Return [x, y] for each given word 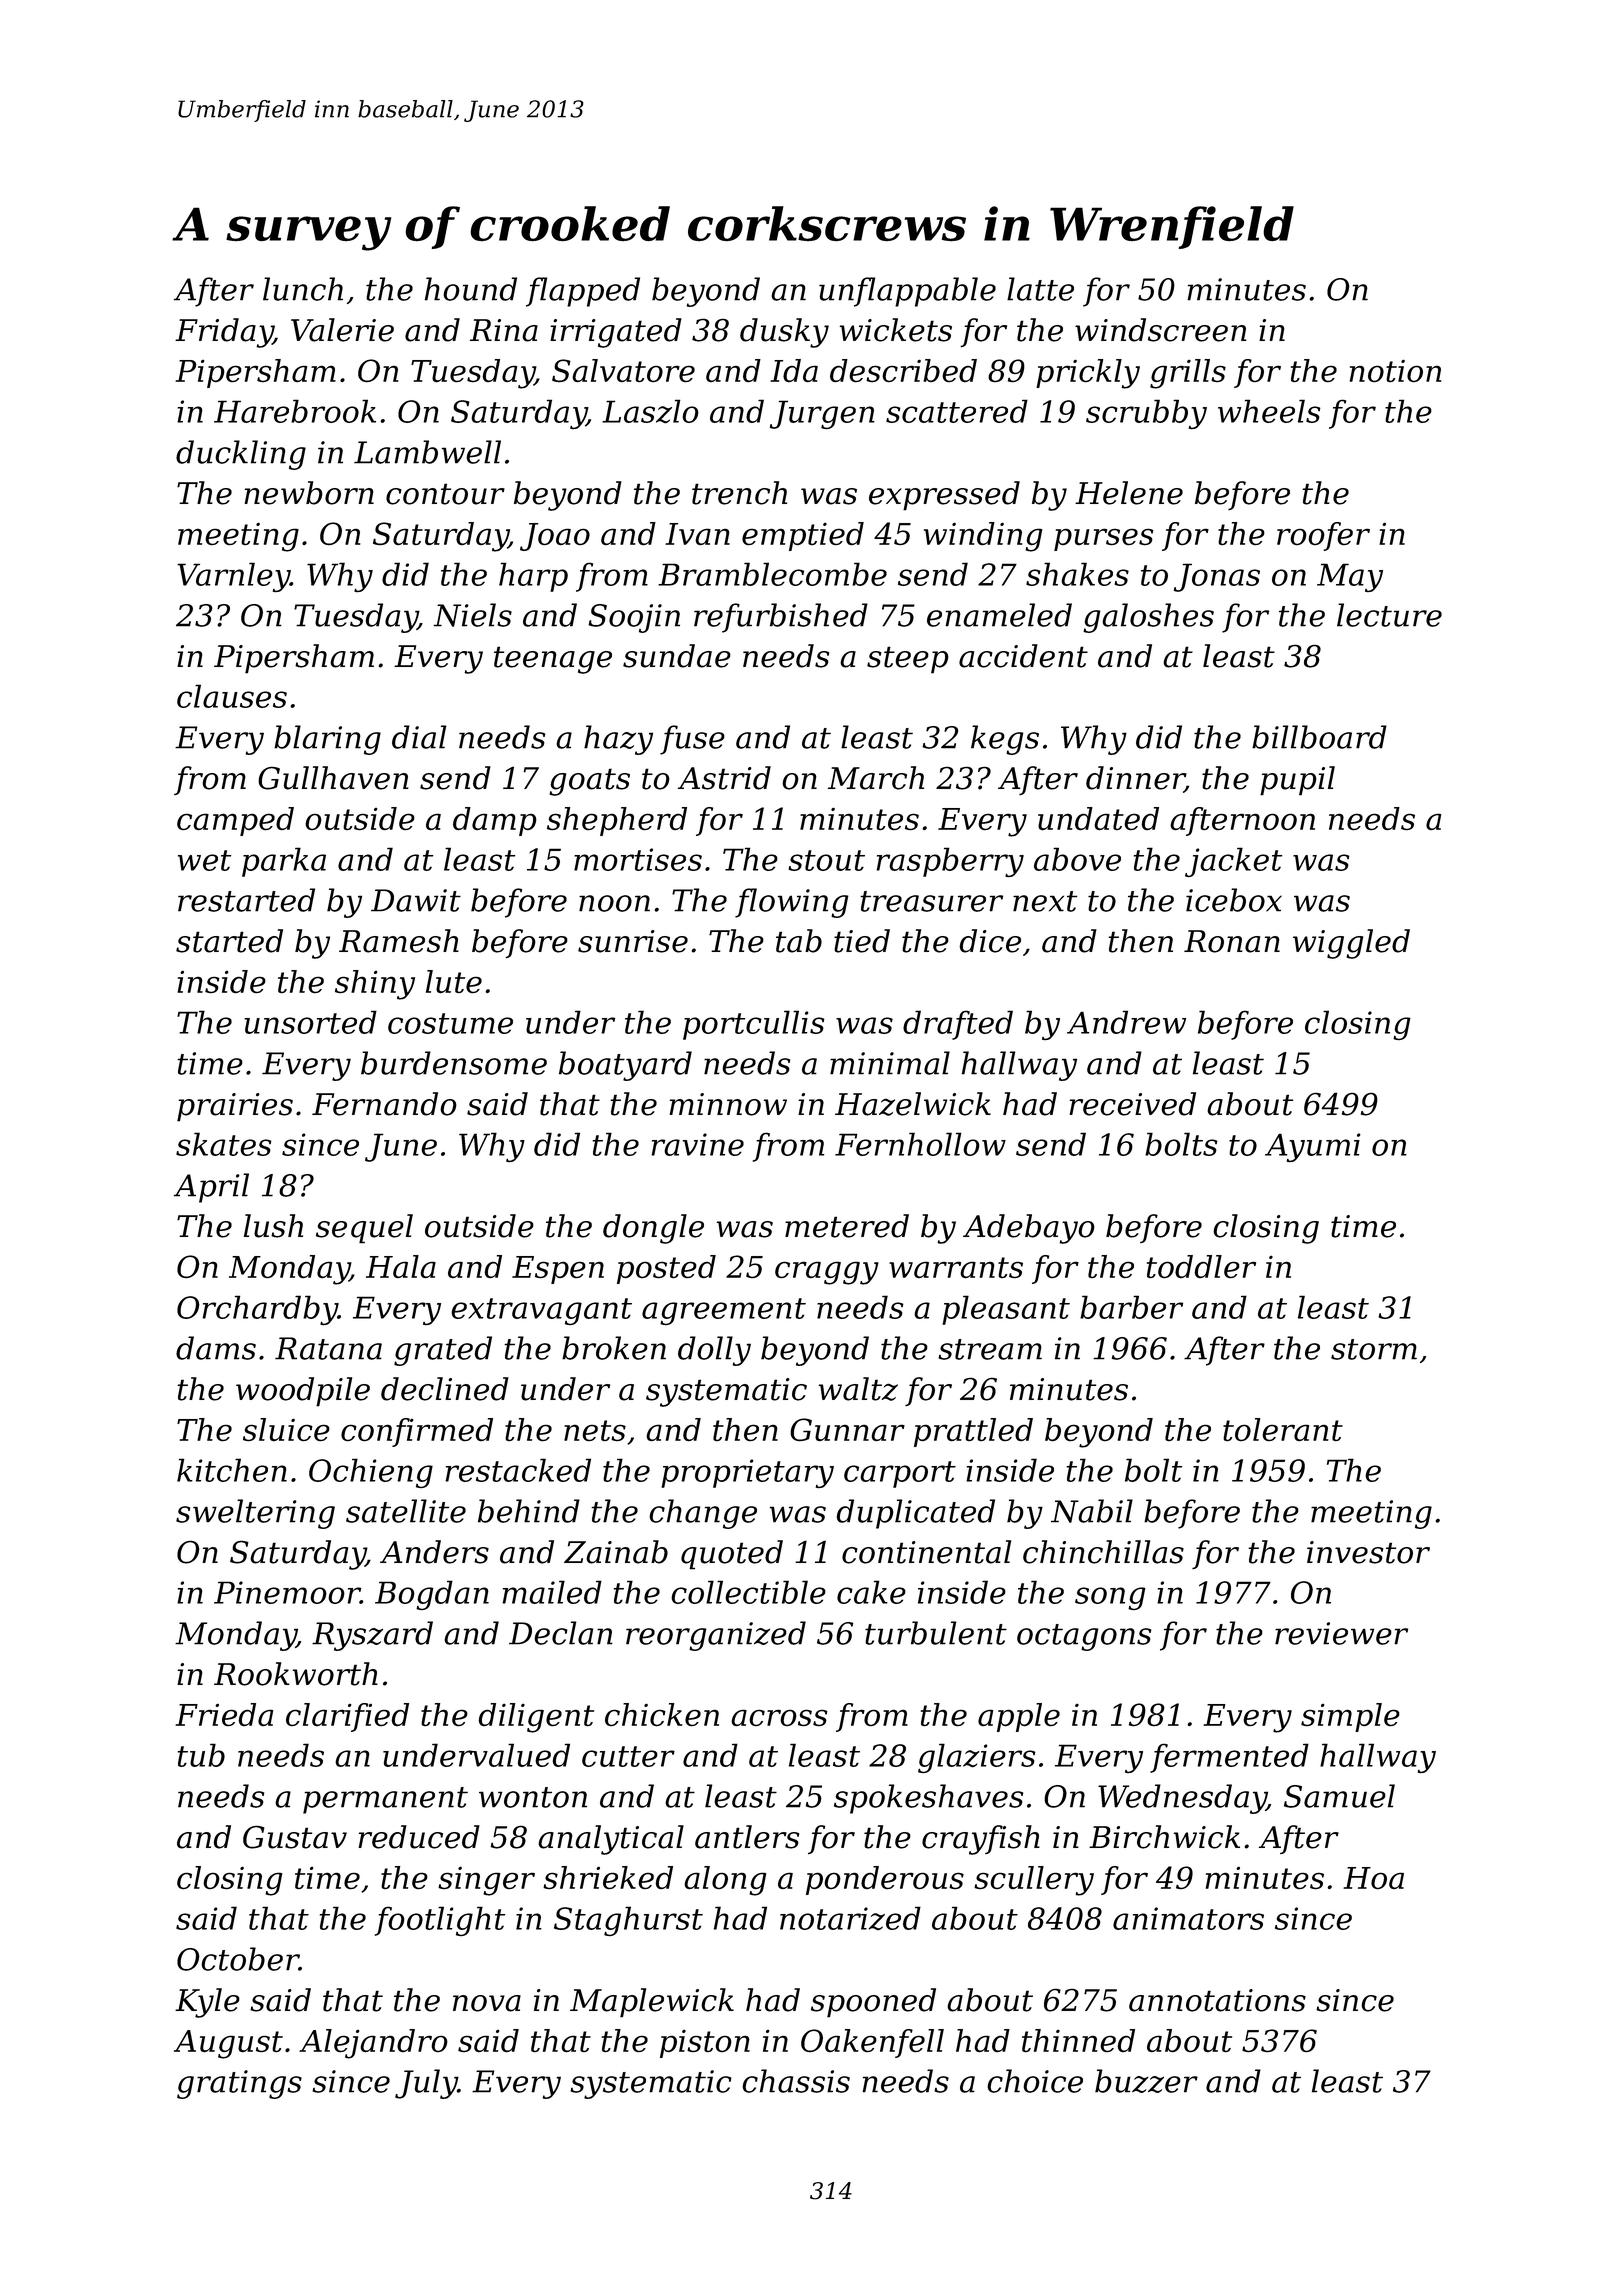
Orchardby [257, 1310]
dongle [653, 1229]
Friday [224, 333]
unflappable [907, 292]
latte [1040, 289]
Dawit [416, 900]
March [876, 778]
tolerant [1283, 1429]
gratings [239, 2084]
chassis [796, 2081]
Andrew [1126, 1022]
